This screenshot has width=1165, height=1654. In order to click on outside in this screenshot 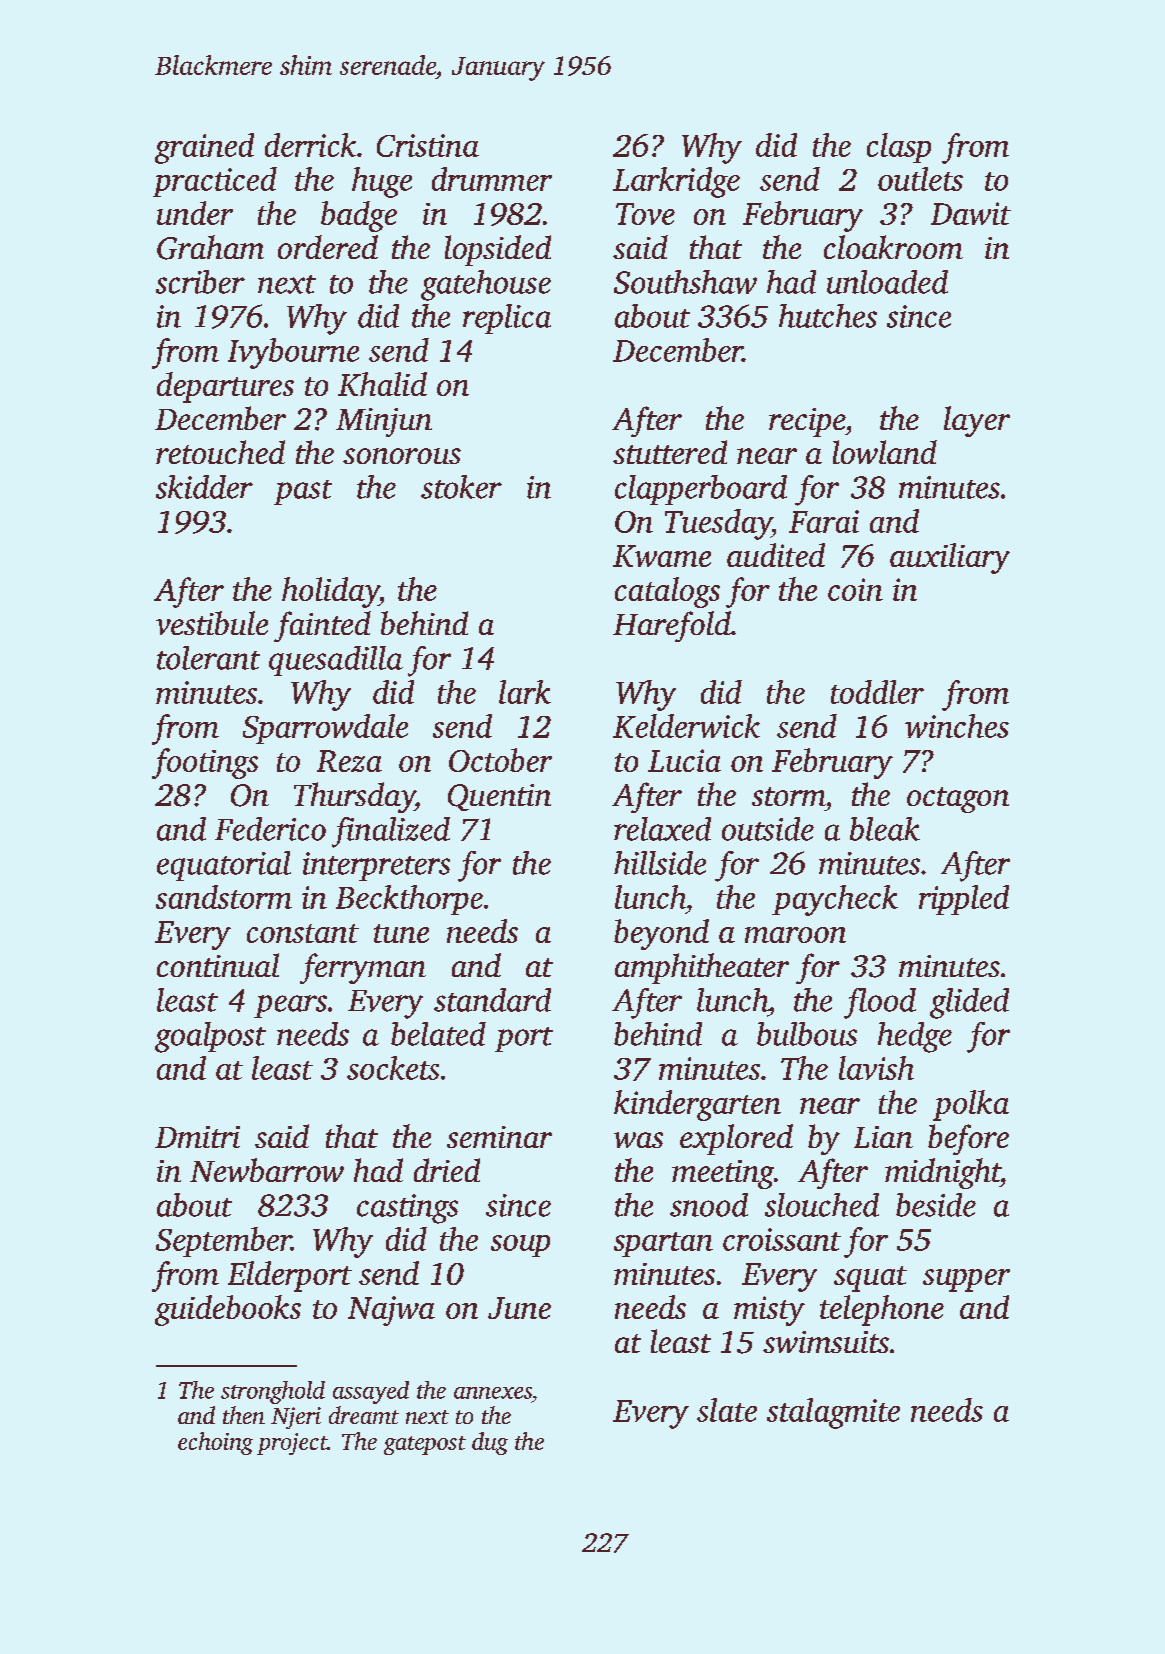, I will do `click(768, 829)`.
